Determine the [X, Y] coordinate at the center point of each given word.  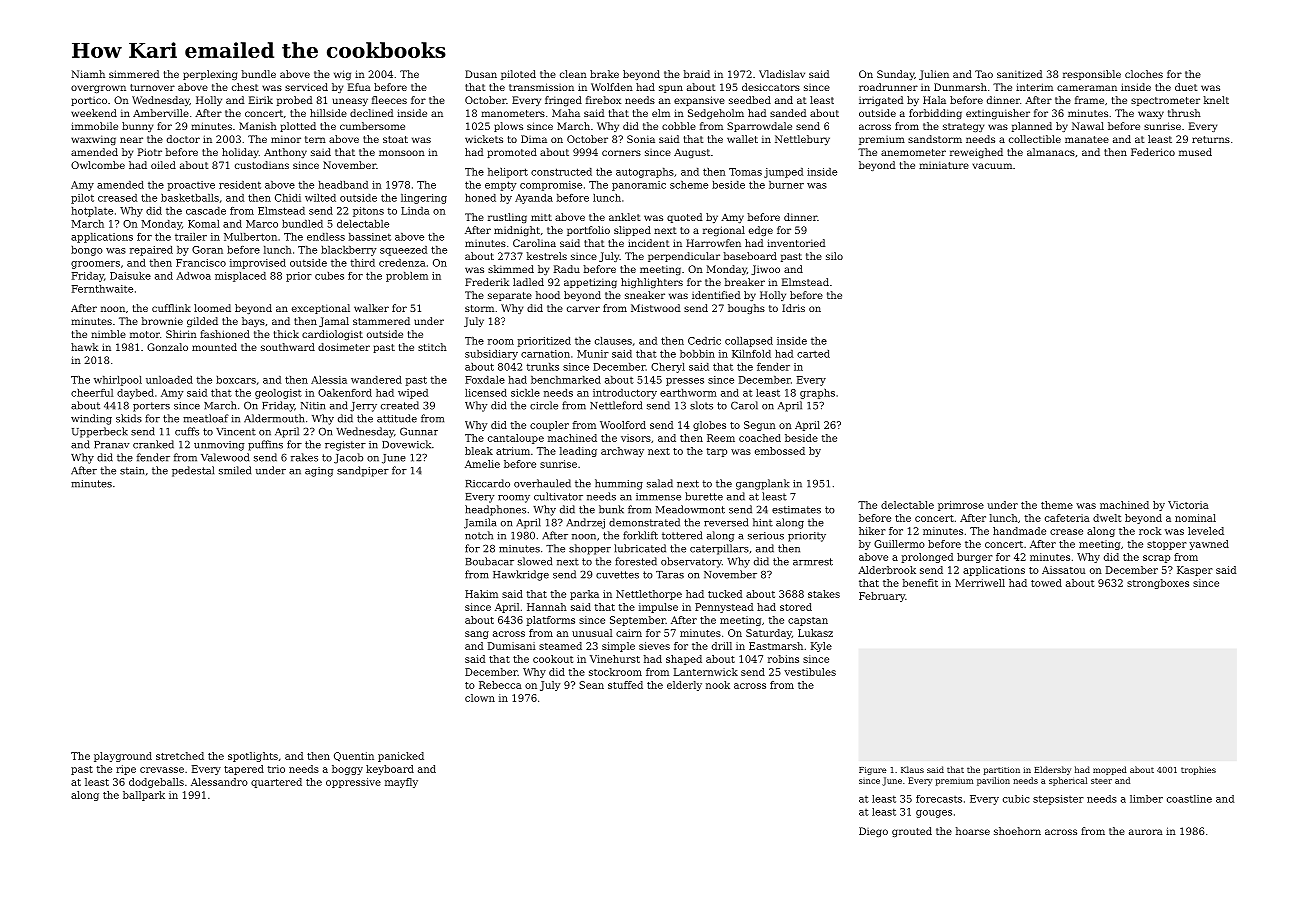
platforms [551, 621]
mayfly [401, 783]
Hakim [481, 594]
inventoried [796, 243]
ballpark [144, 796]
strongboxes [1158, 584]
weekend [94, 113]
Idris [793, 308]
